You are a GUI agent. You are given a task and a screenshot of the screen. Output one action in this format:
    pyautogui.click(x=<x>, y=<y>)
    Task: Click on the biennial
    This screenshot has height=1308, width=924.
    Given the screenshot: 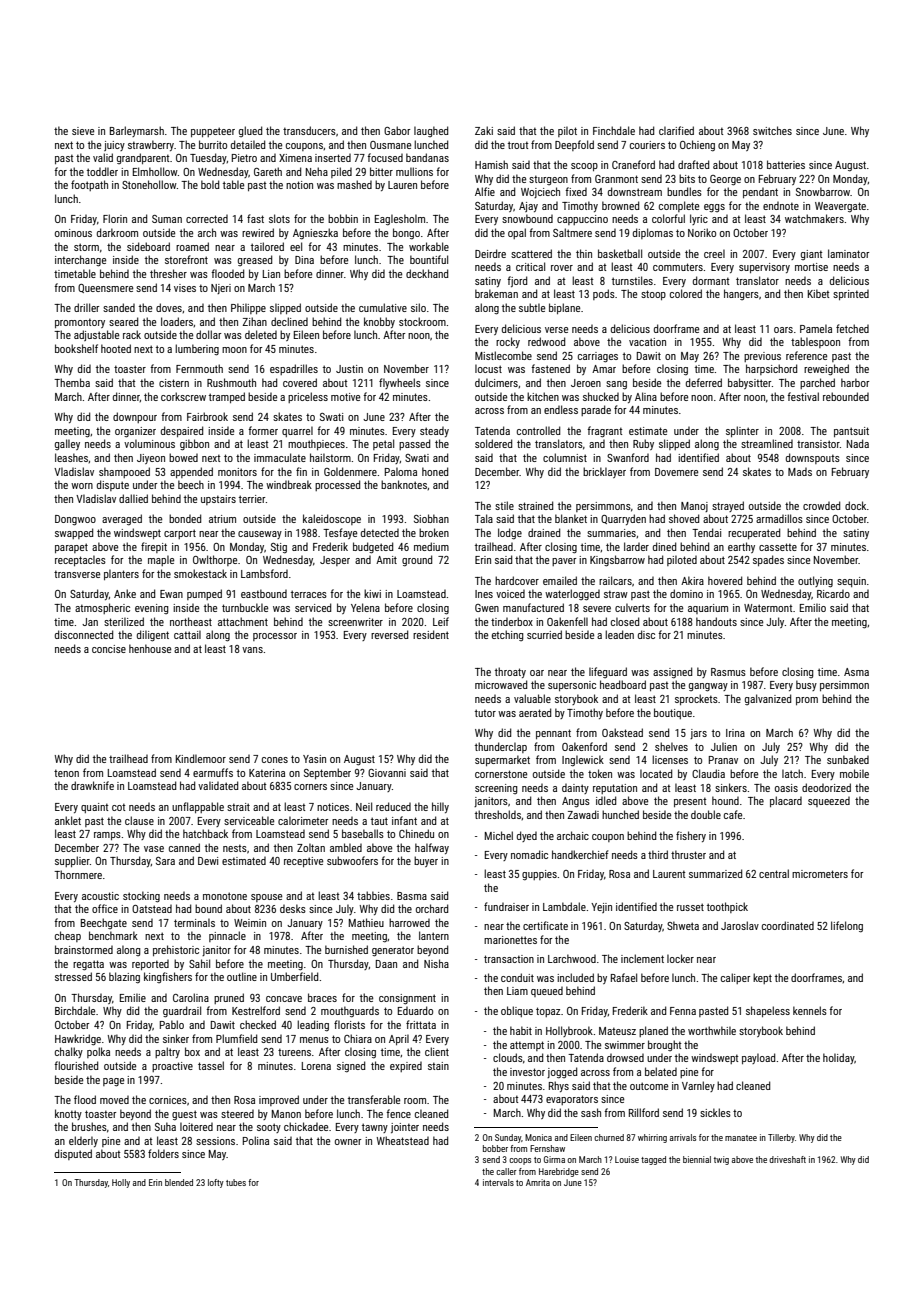 What is the action you would take?
    pyautogui.click(x=697, y=1159)
